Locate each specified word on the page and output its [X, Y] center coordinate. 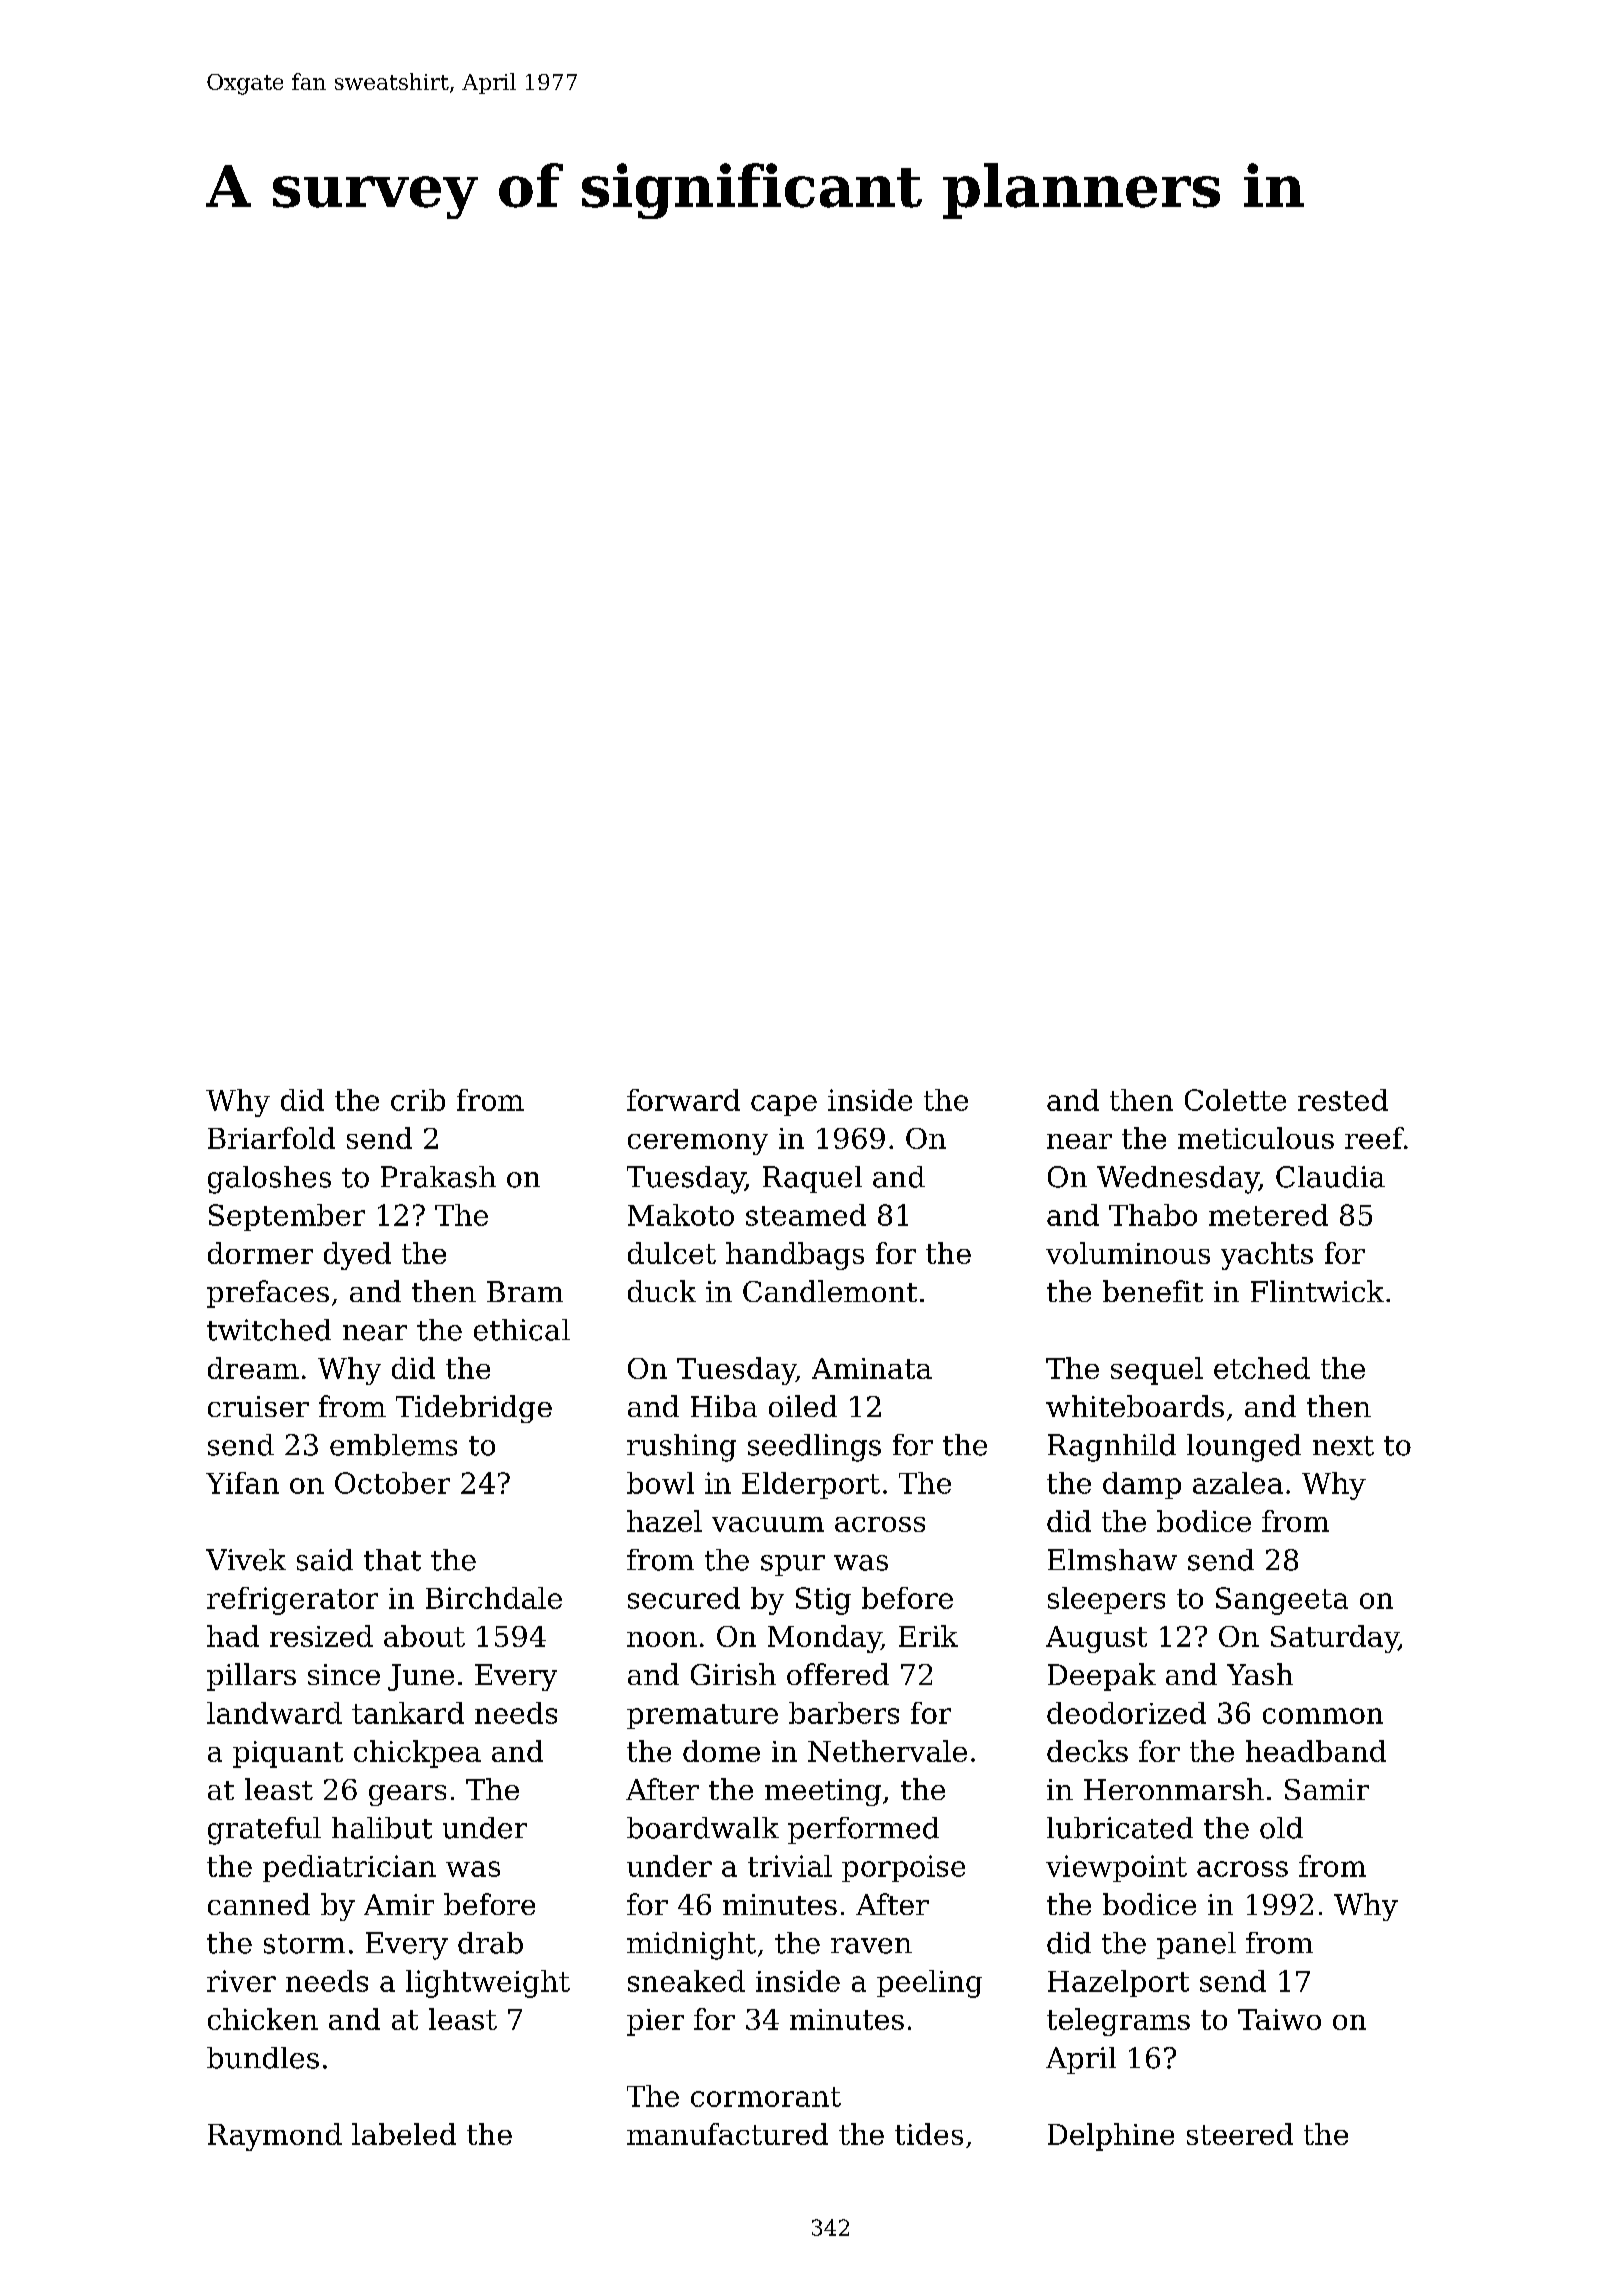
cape [784, 1105]
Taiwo [1279, 2019]
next [1343, 1446]
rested [1343, 1100]
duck [662, 1291]
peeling [929, 1984]
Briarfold [271, 1138]
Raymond [275, 2137]
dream [253, 1368]
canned [259, 1904]
